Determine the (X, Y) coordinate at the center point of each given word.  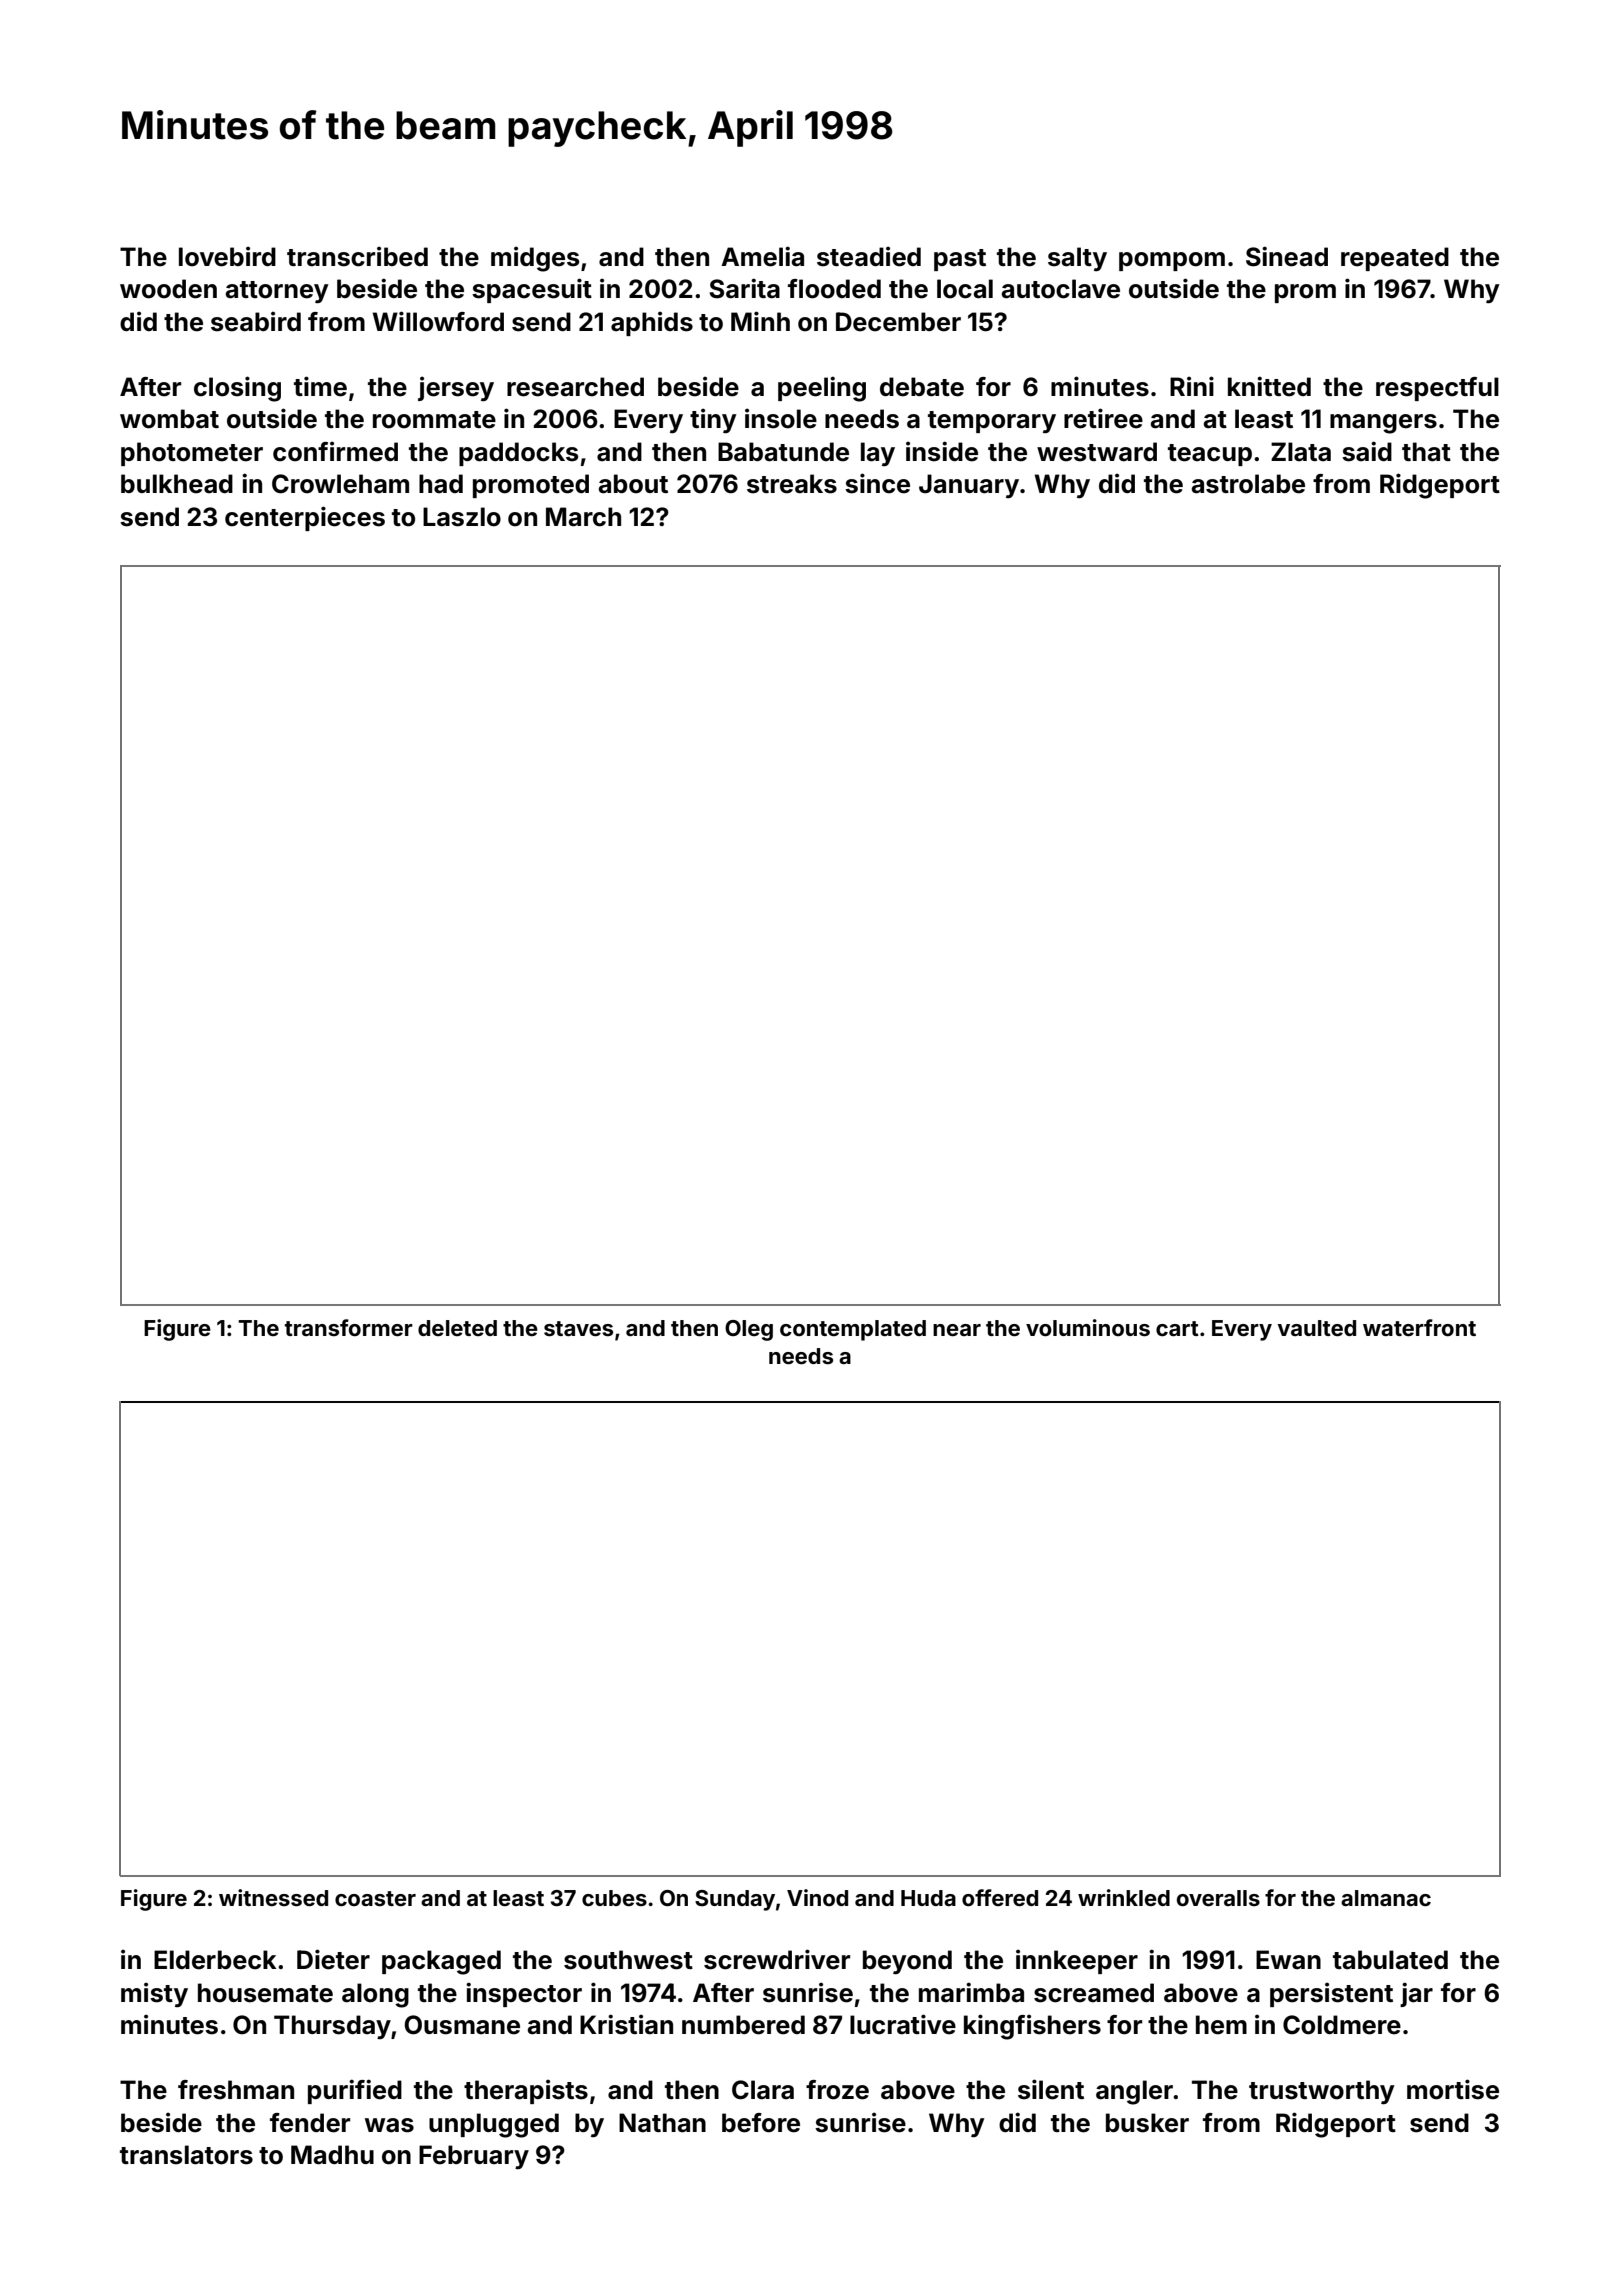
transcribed (357, 256)
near (957, 1330)
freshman (236, 2090)
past (960, 260)
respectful (1437, 389)
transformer (349, 1327)
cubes (614, 1898)
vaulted (1316, 1328)
